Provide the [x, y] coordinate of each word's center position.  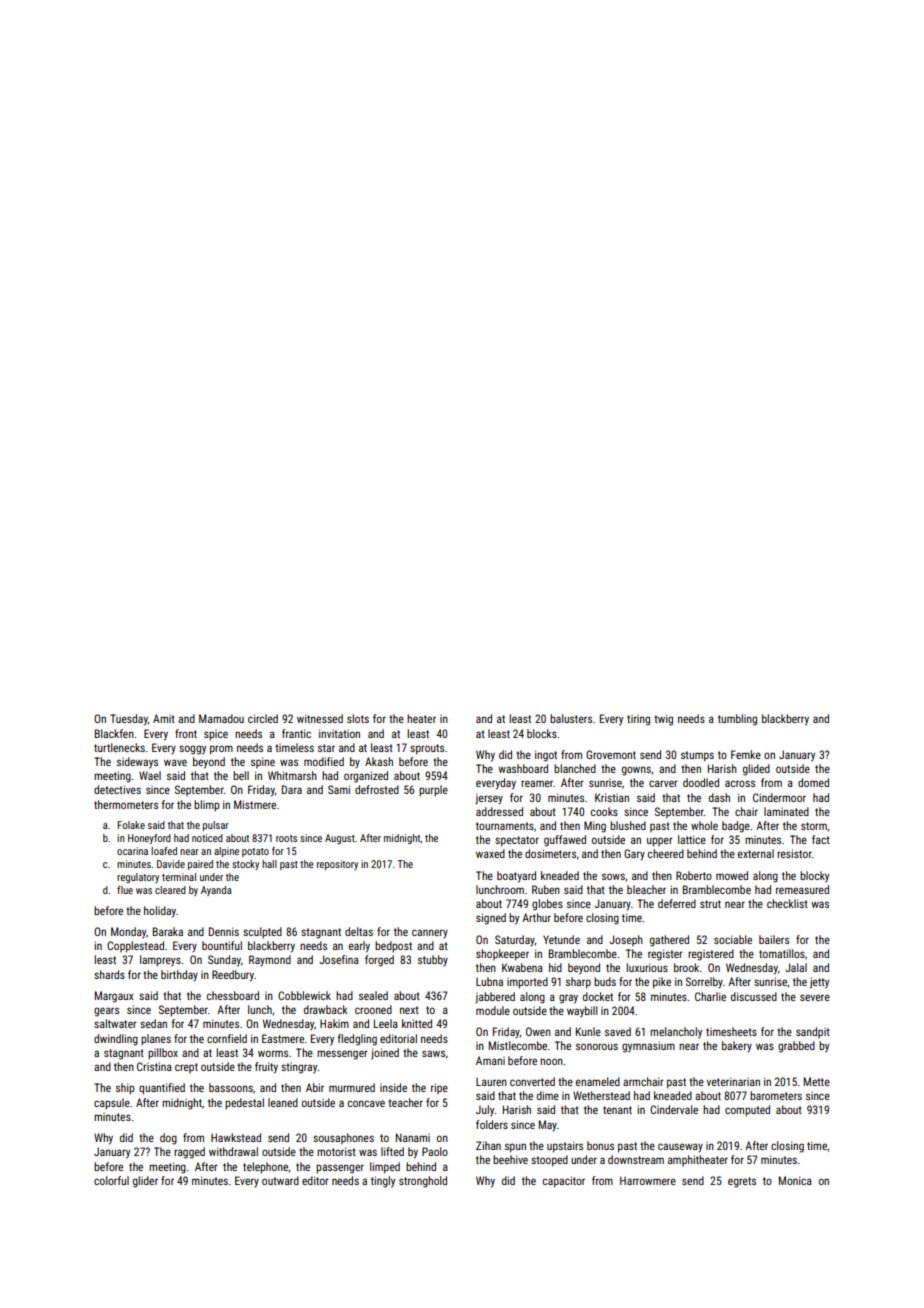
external [756, 853]
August [340, 839]
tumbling [737, 720]
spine [263, 762]
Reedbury [233, 976]
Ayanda [216, 891]
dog [168, 1139]
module [493, 1010]
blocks [542, 733]
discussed [754, 996]
